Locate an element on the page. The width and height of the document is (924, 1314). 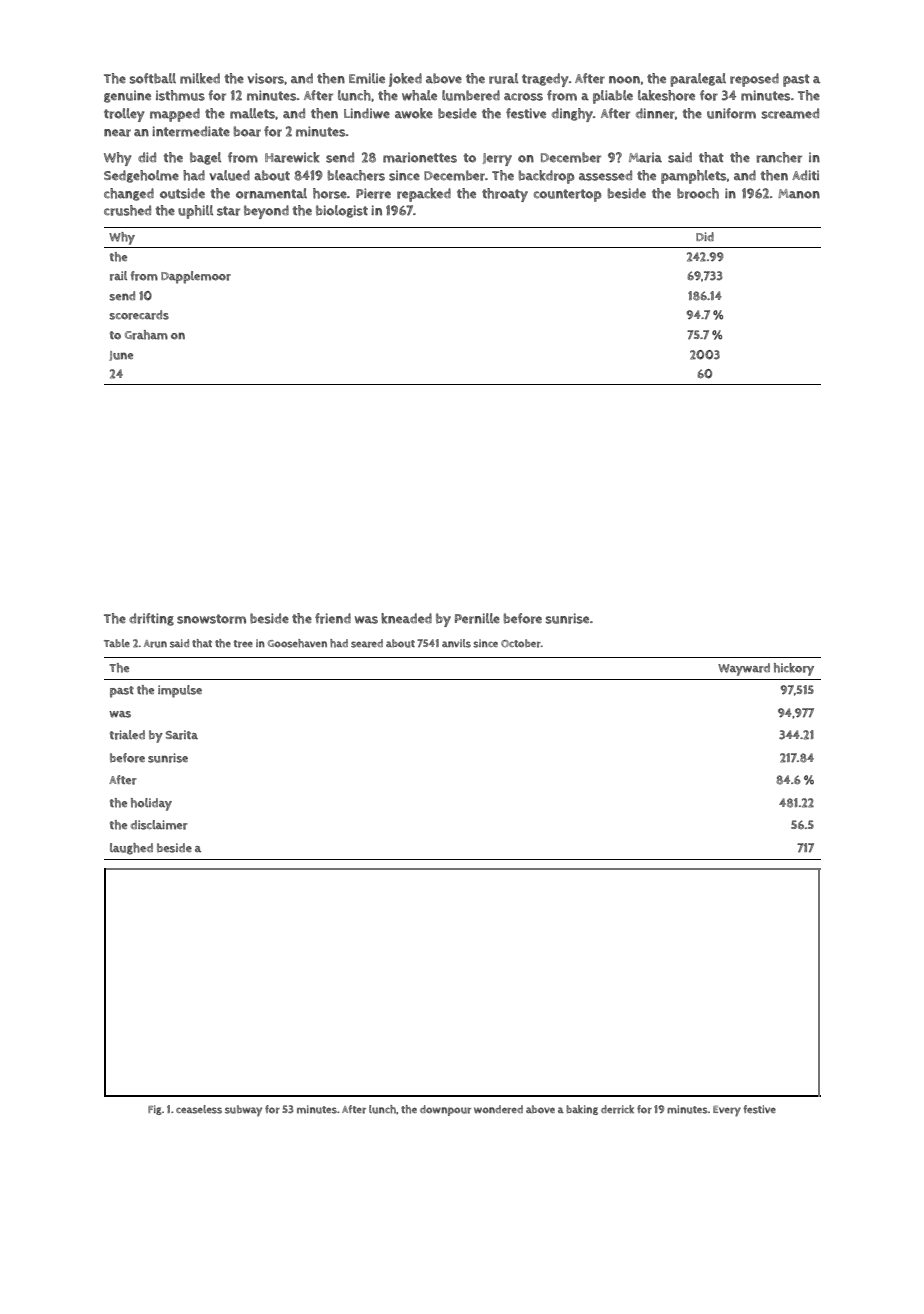
October is located at coordinates (521, 643).
